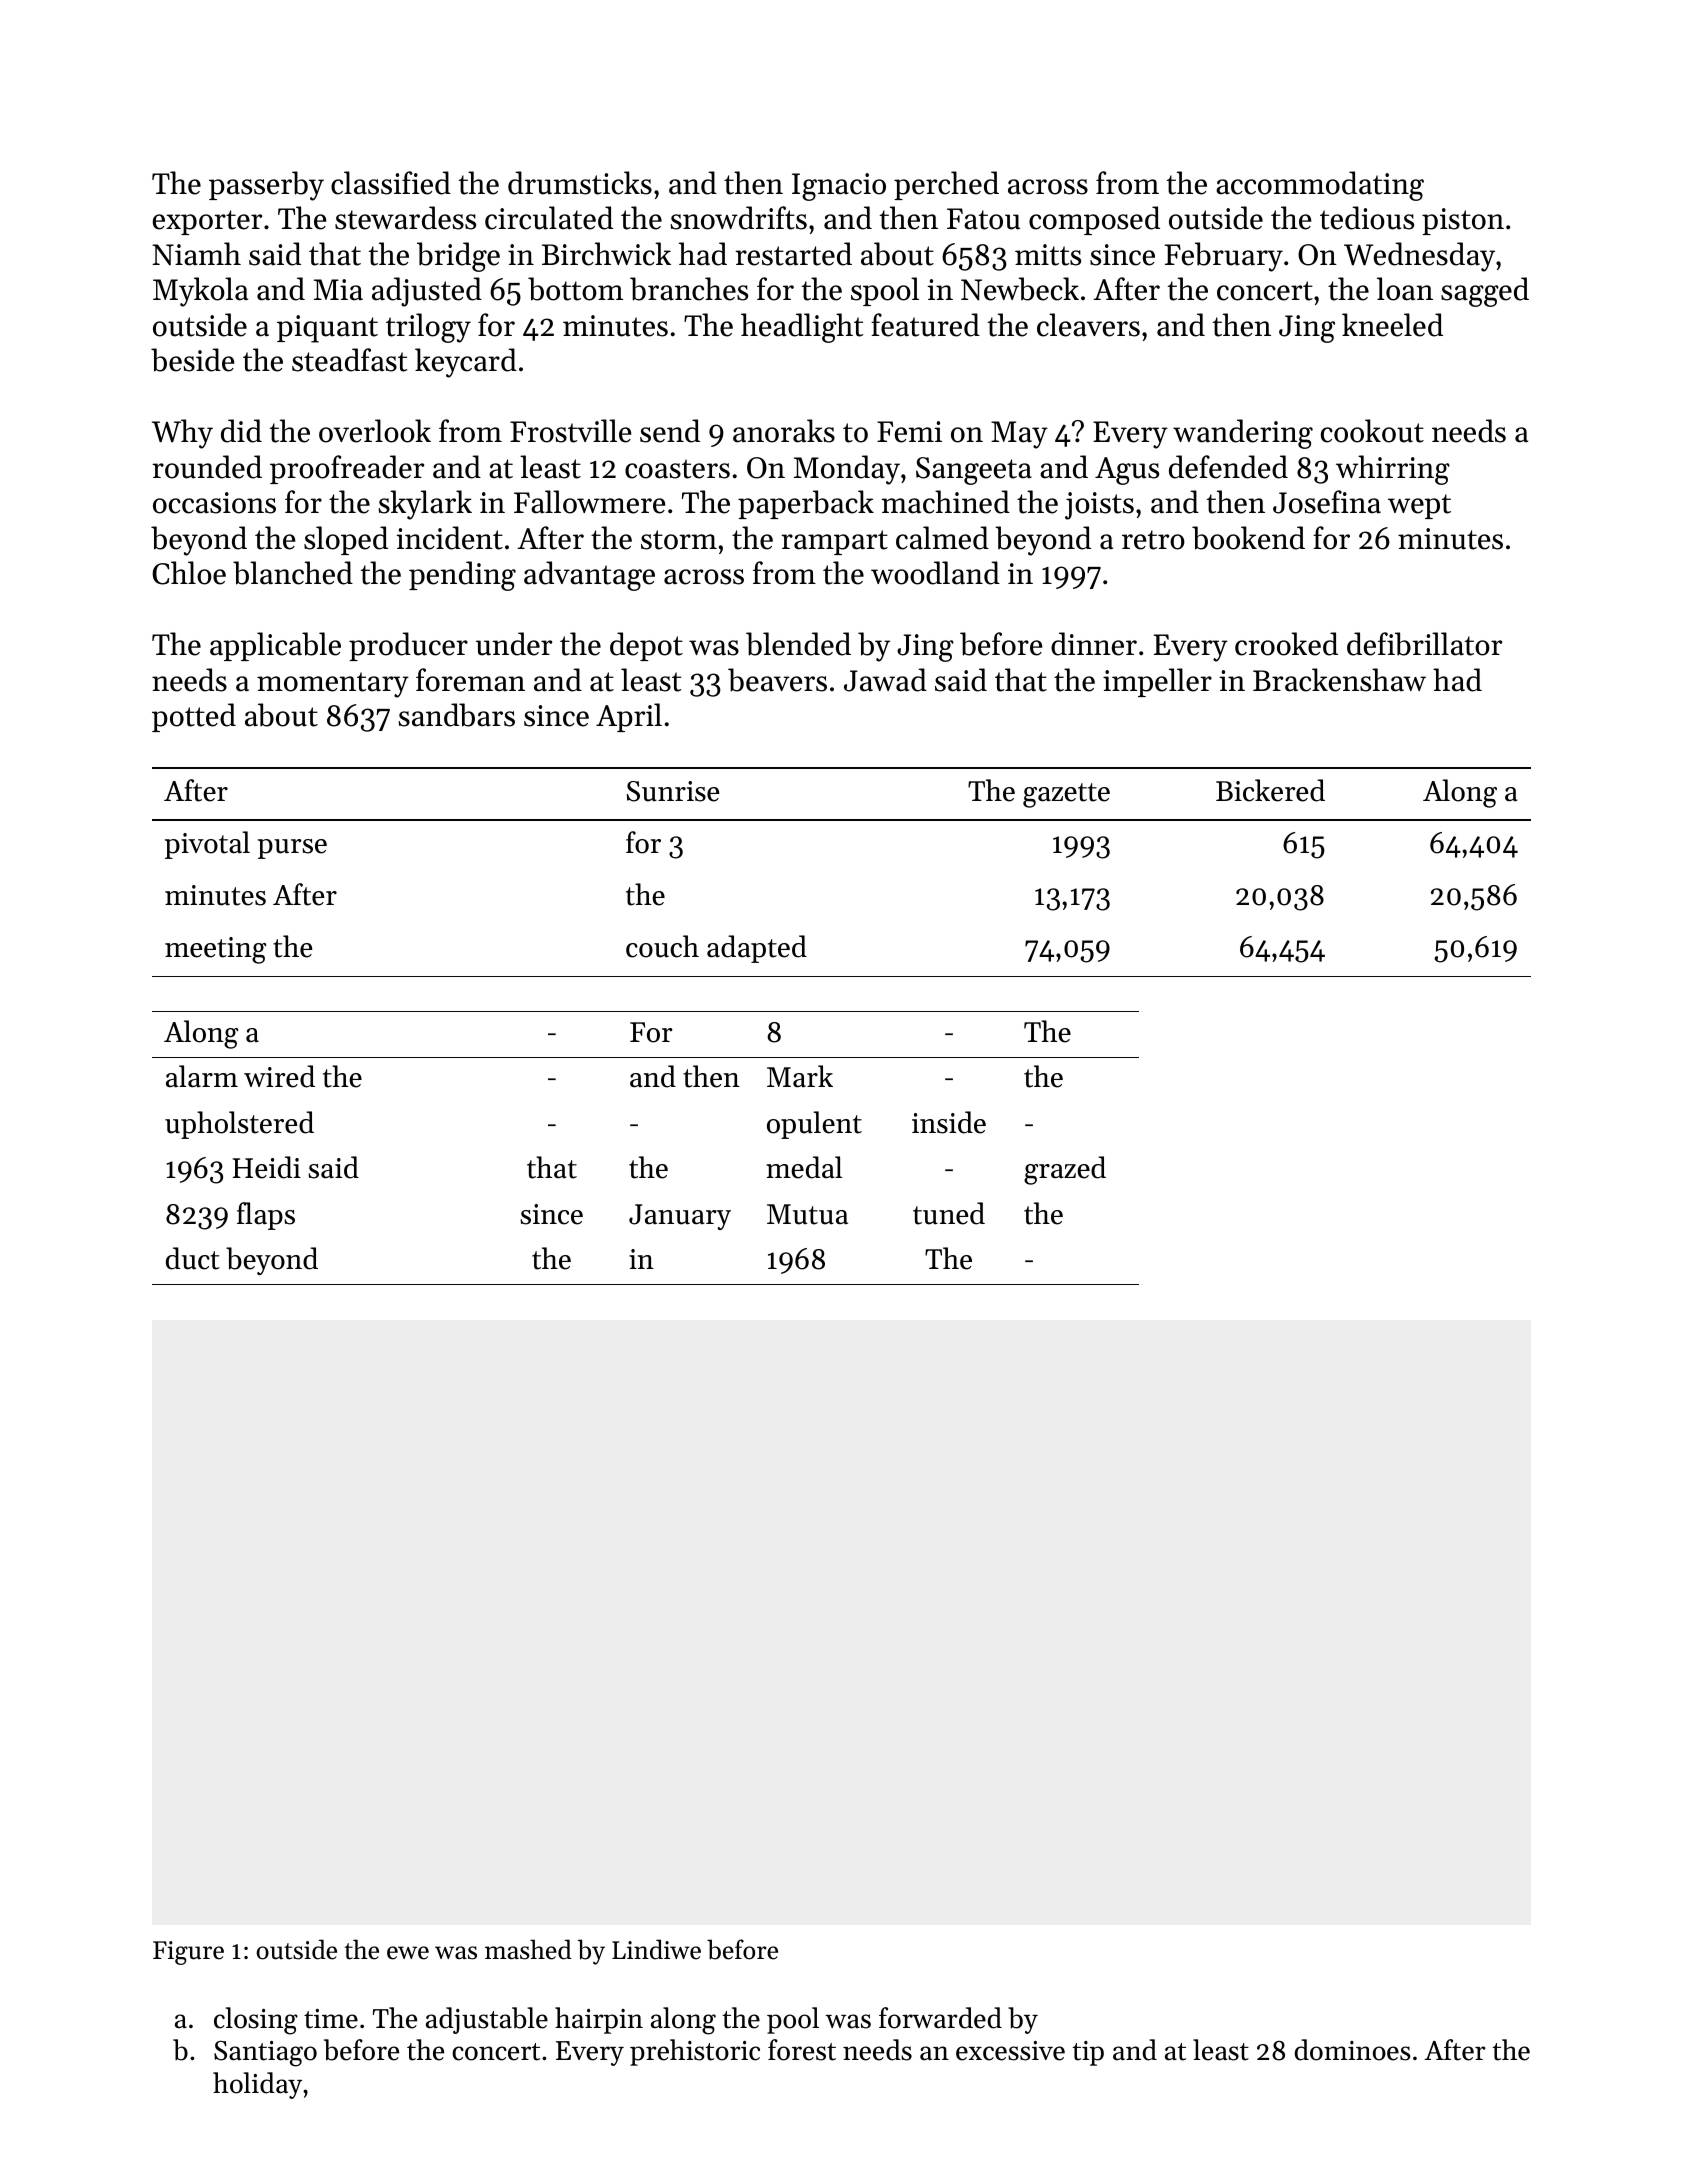 Image resolution: width=1683 pixels, height=2178 pixels. What do you see at coordinates (807, 1214) in the screenshot?
I see `Mutua` at bounding box center [807, 1214].
